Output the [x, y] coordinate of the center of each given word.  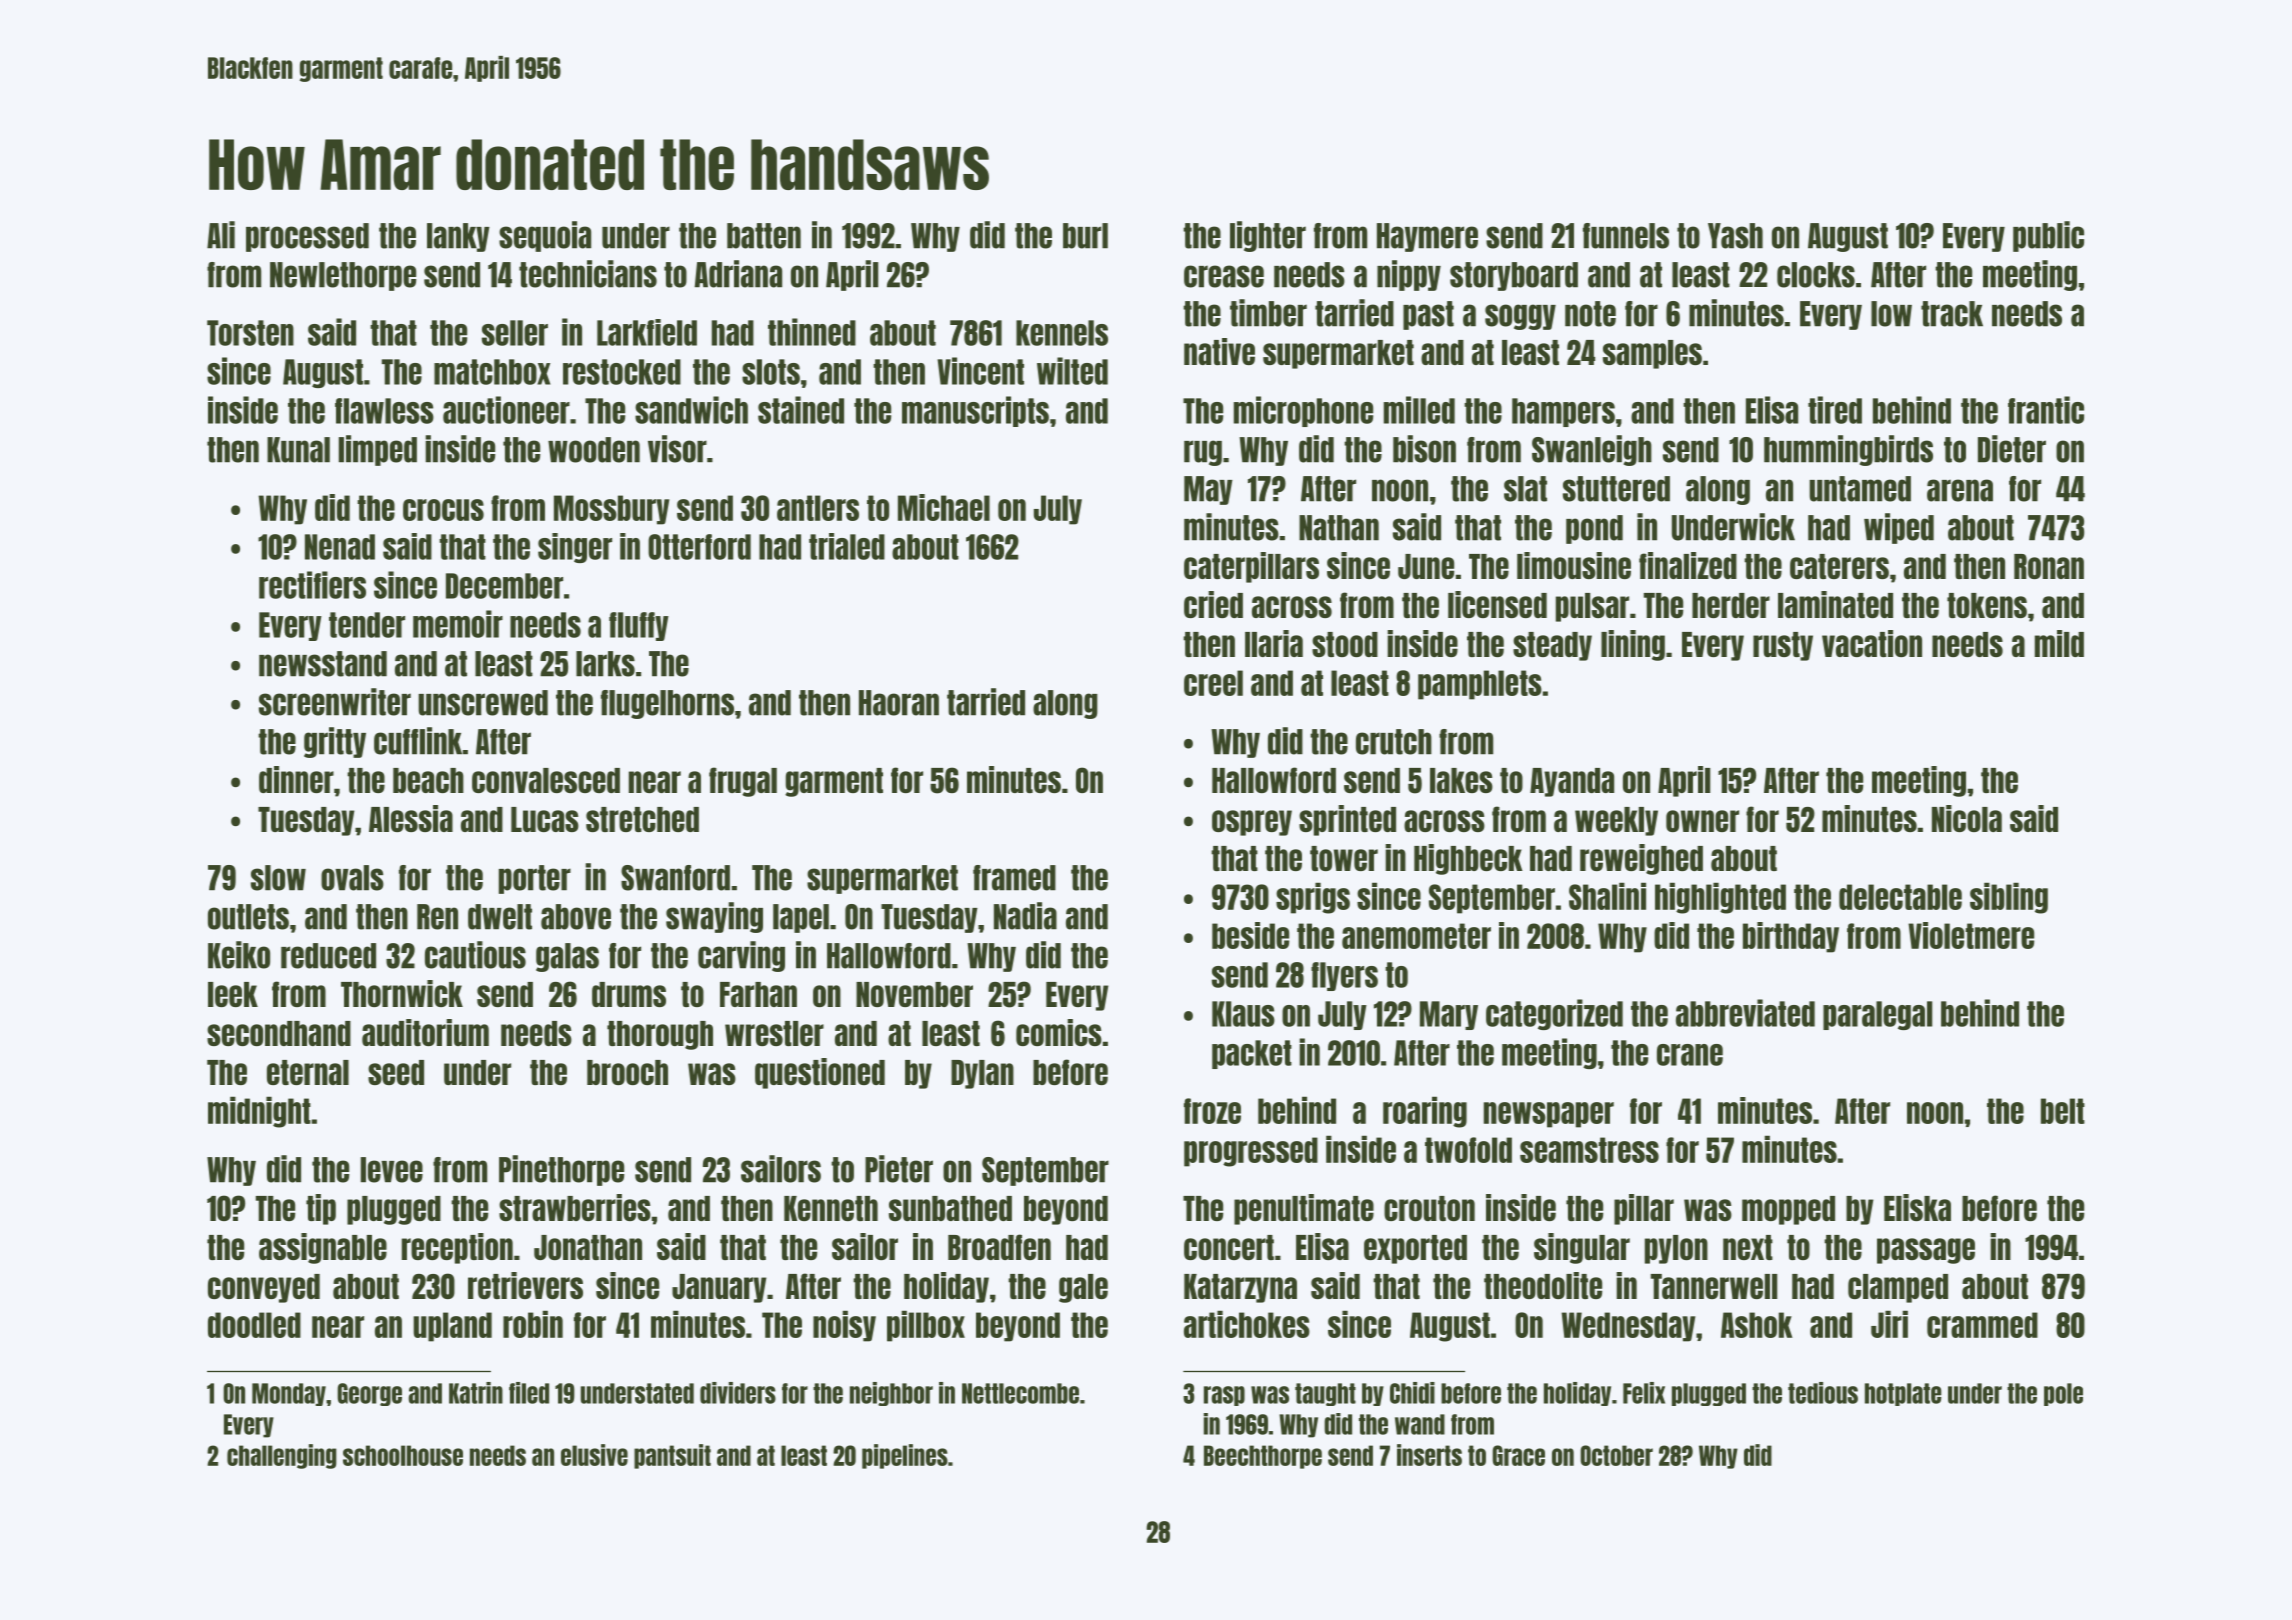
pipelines [905, 1456]
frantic [2046, 410]
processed [307, 237]
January [719, 1288]
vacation [1872, 643]
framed [1014, 878]
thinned [812, 332]
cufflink [418, 741]
